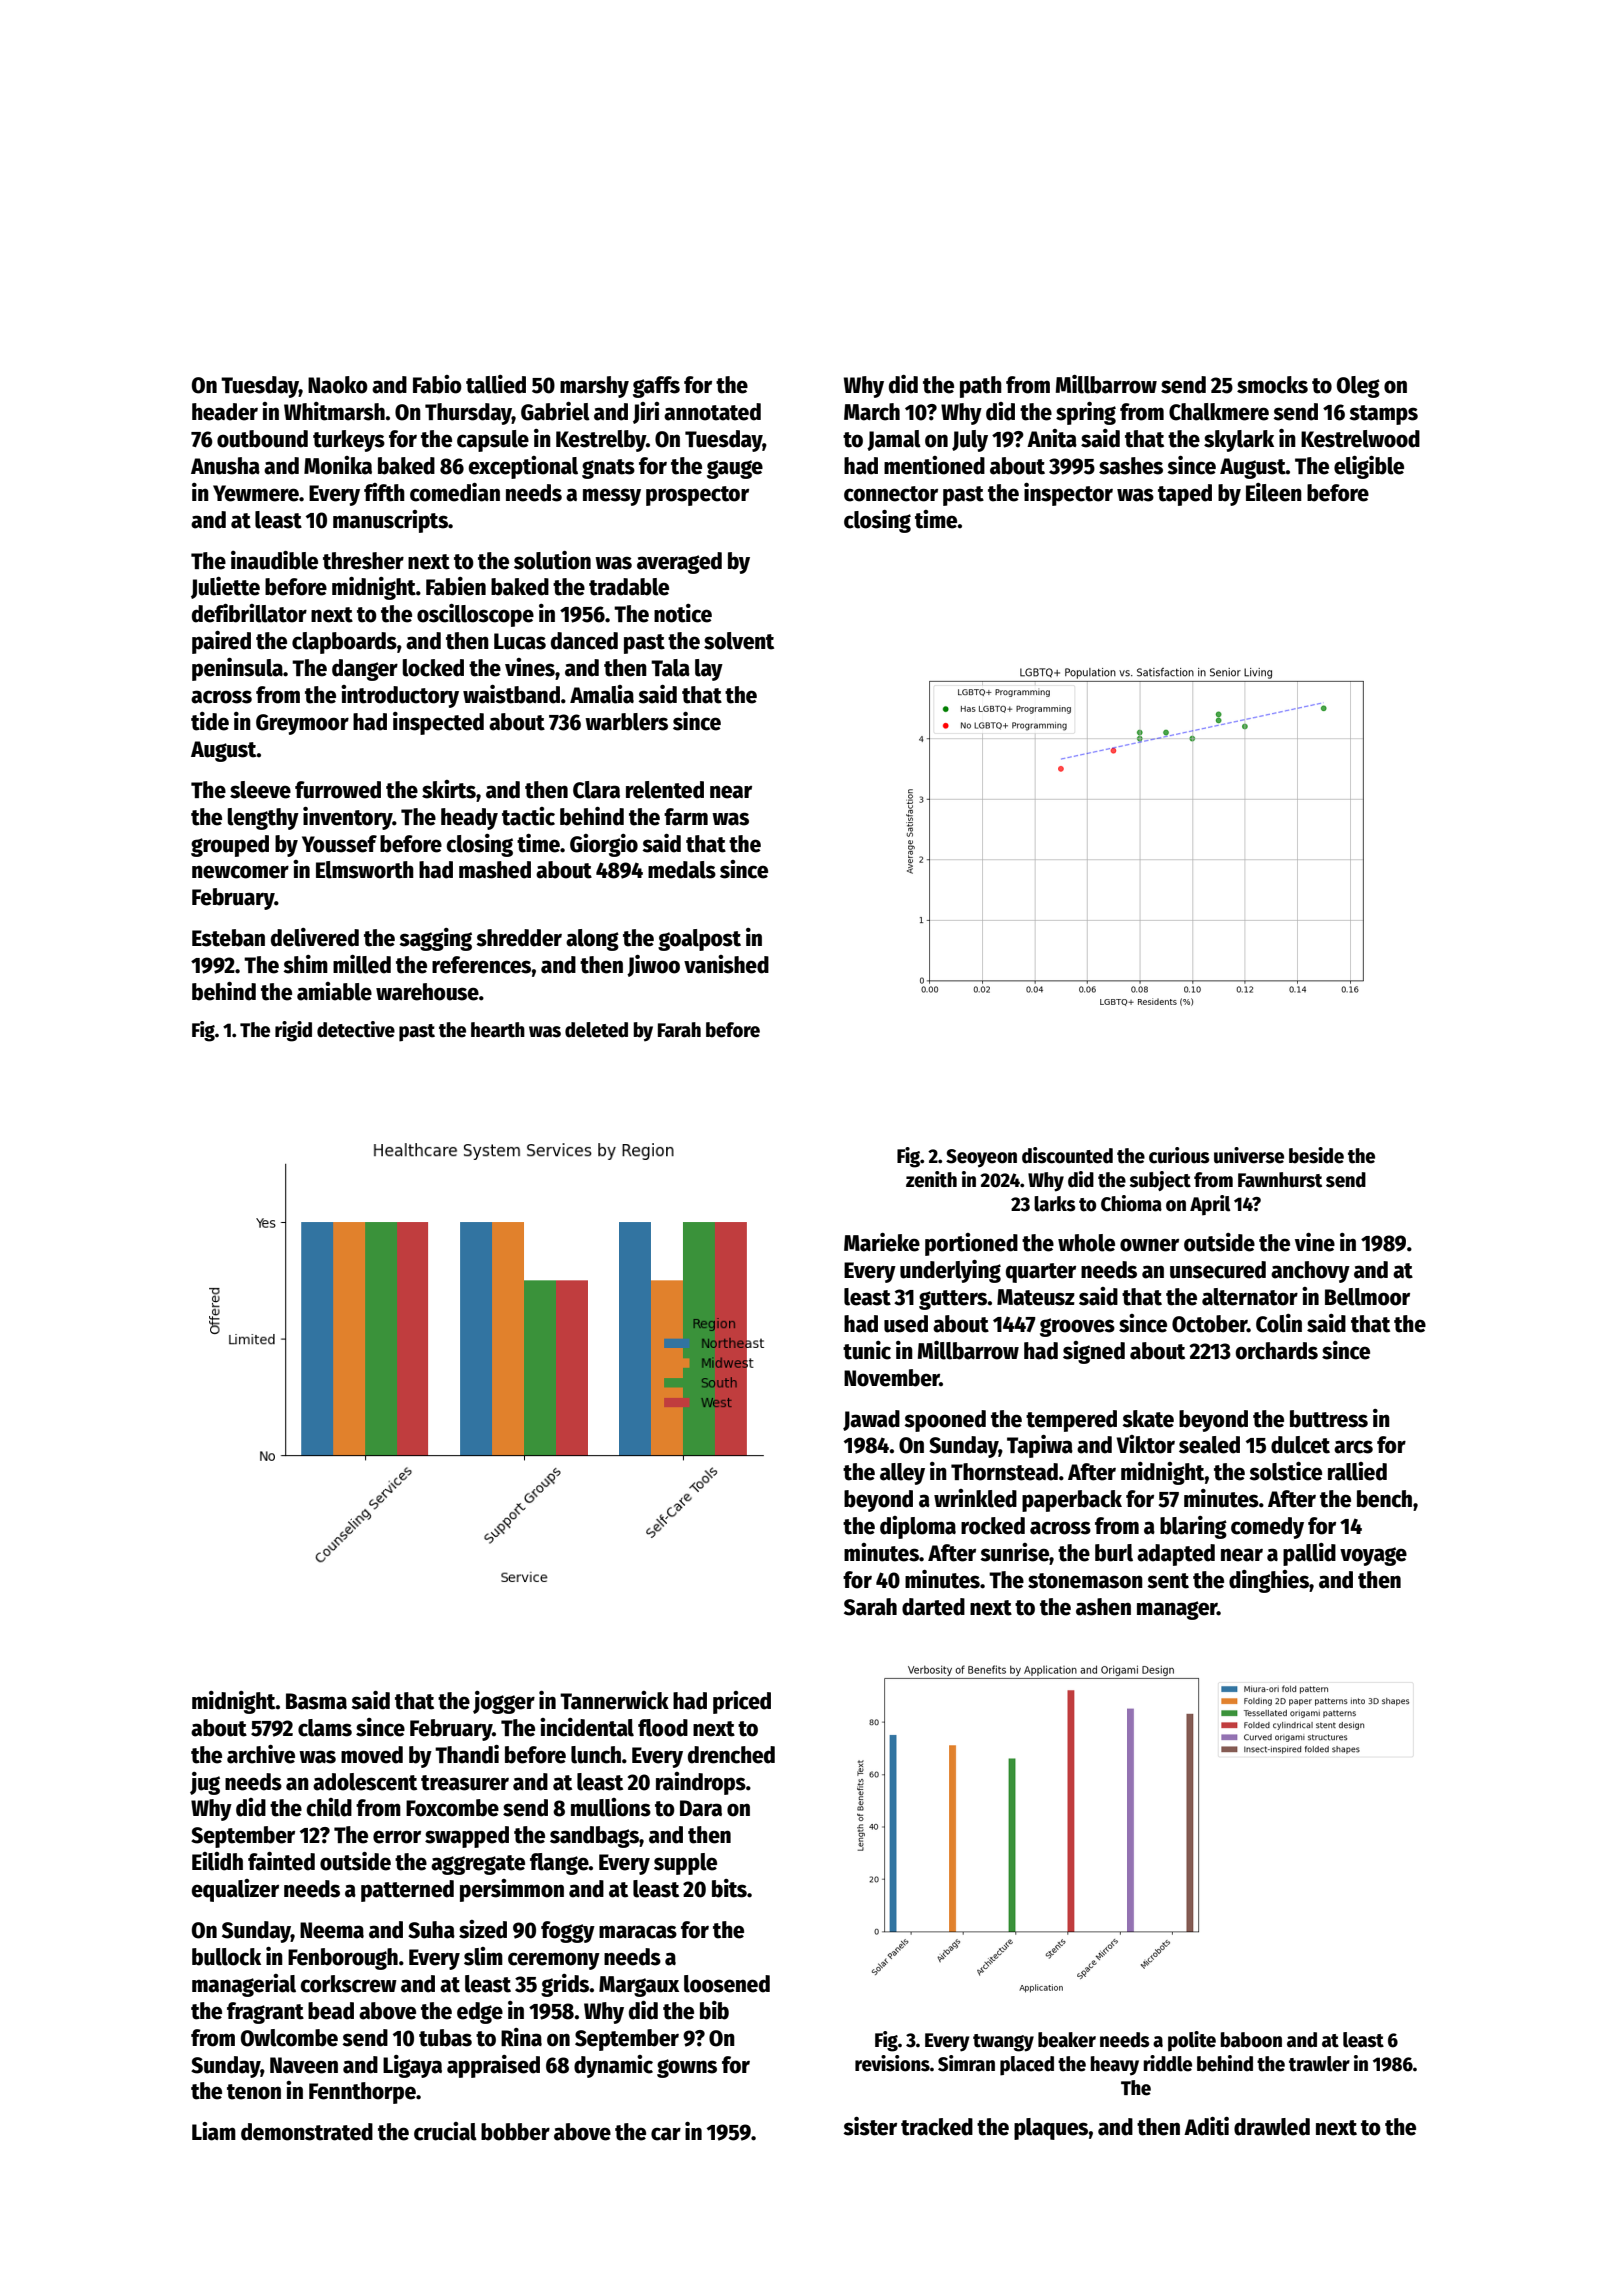 The height and width of the image is (2292, 1620). What do you see at coordinates (867, 1350) in the image?
I see `tunic` at bounding box center [867, 1350].
